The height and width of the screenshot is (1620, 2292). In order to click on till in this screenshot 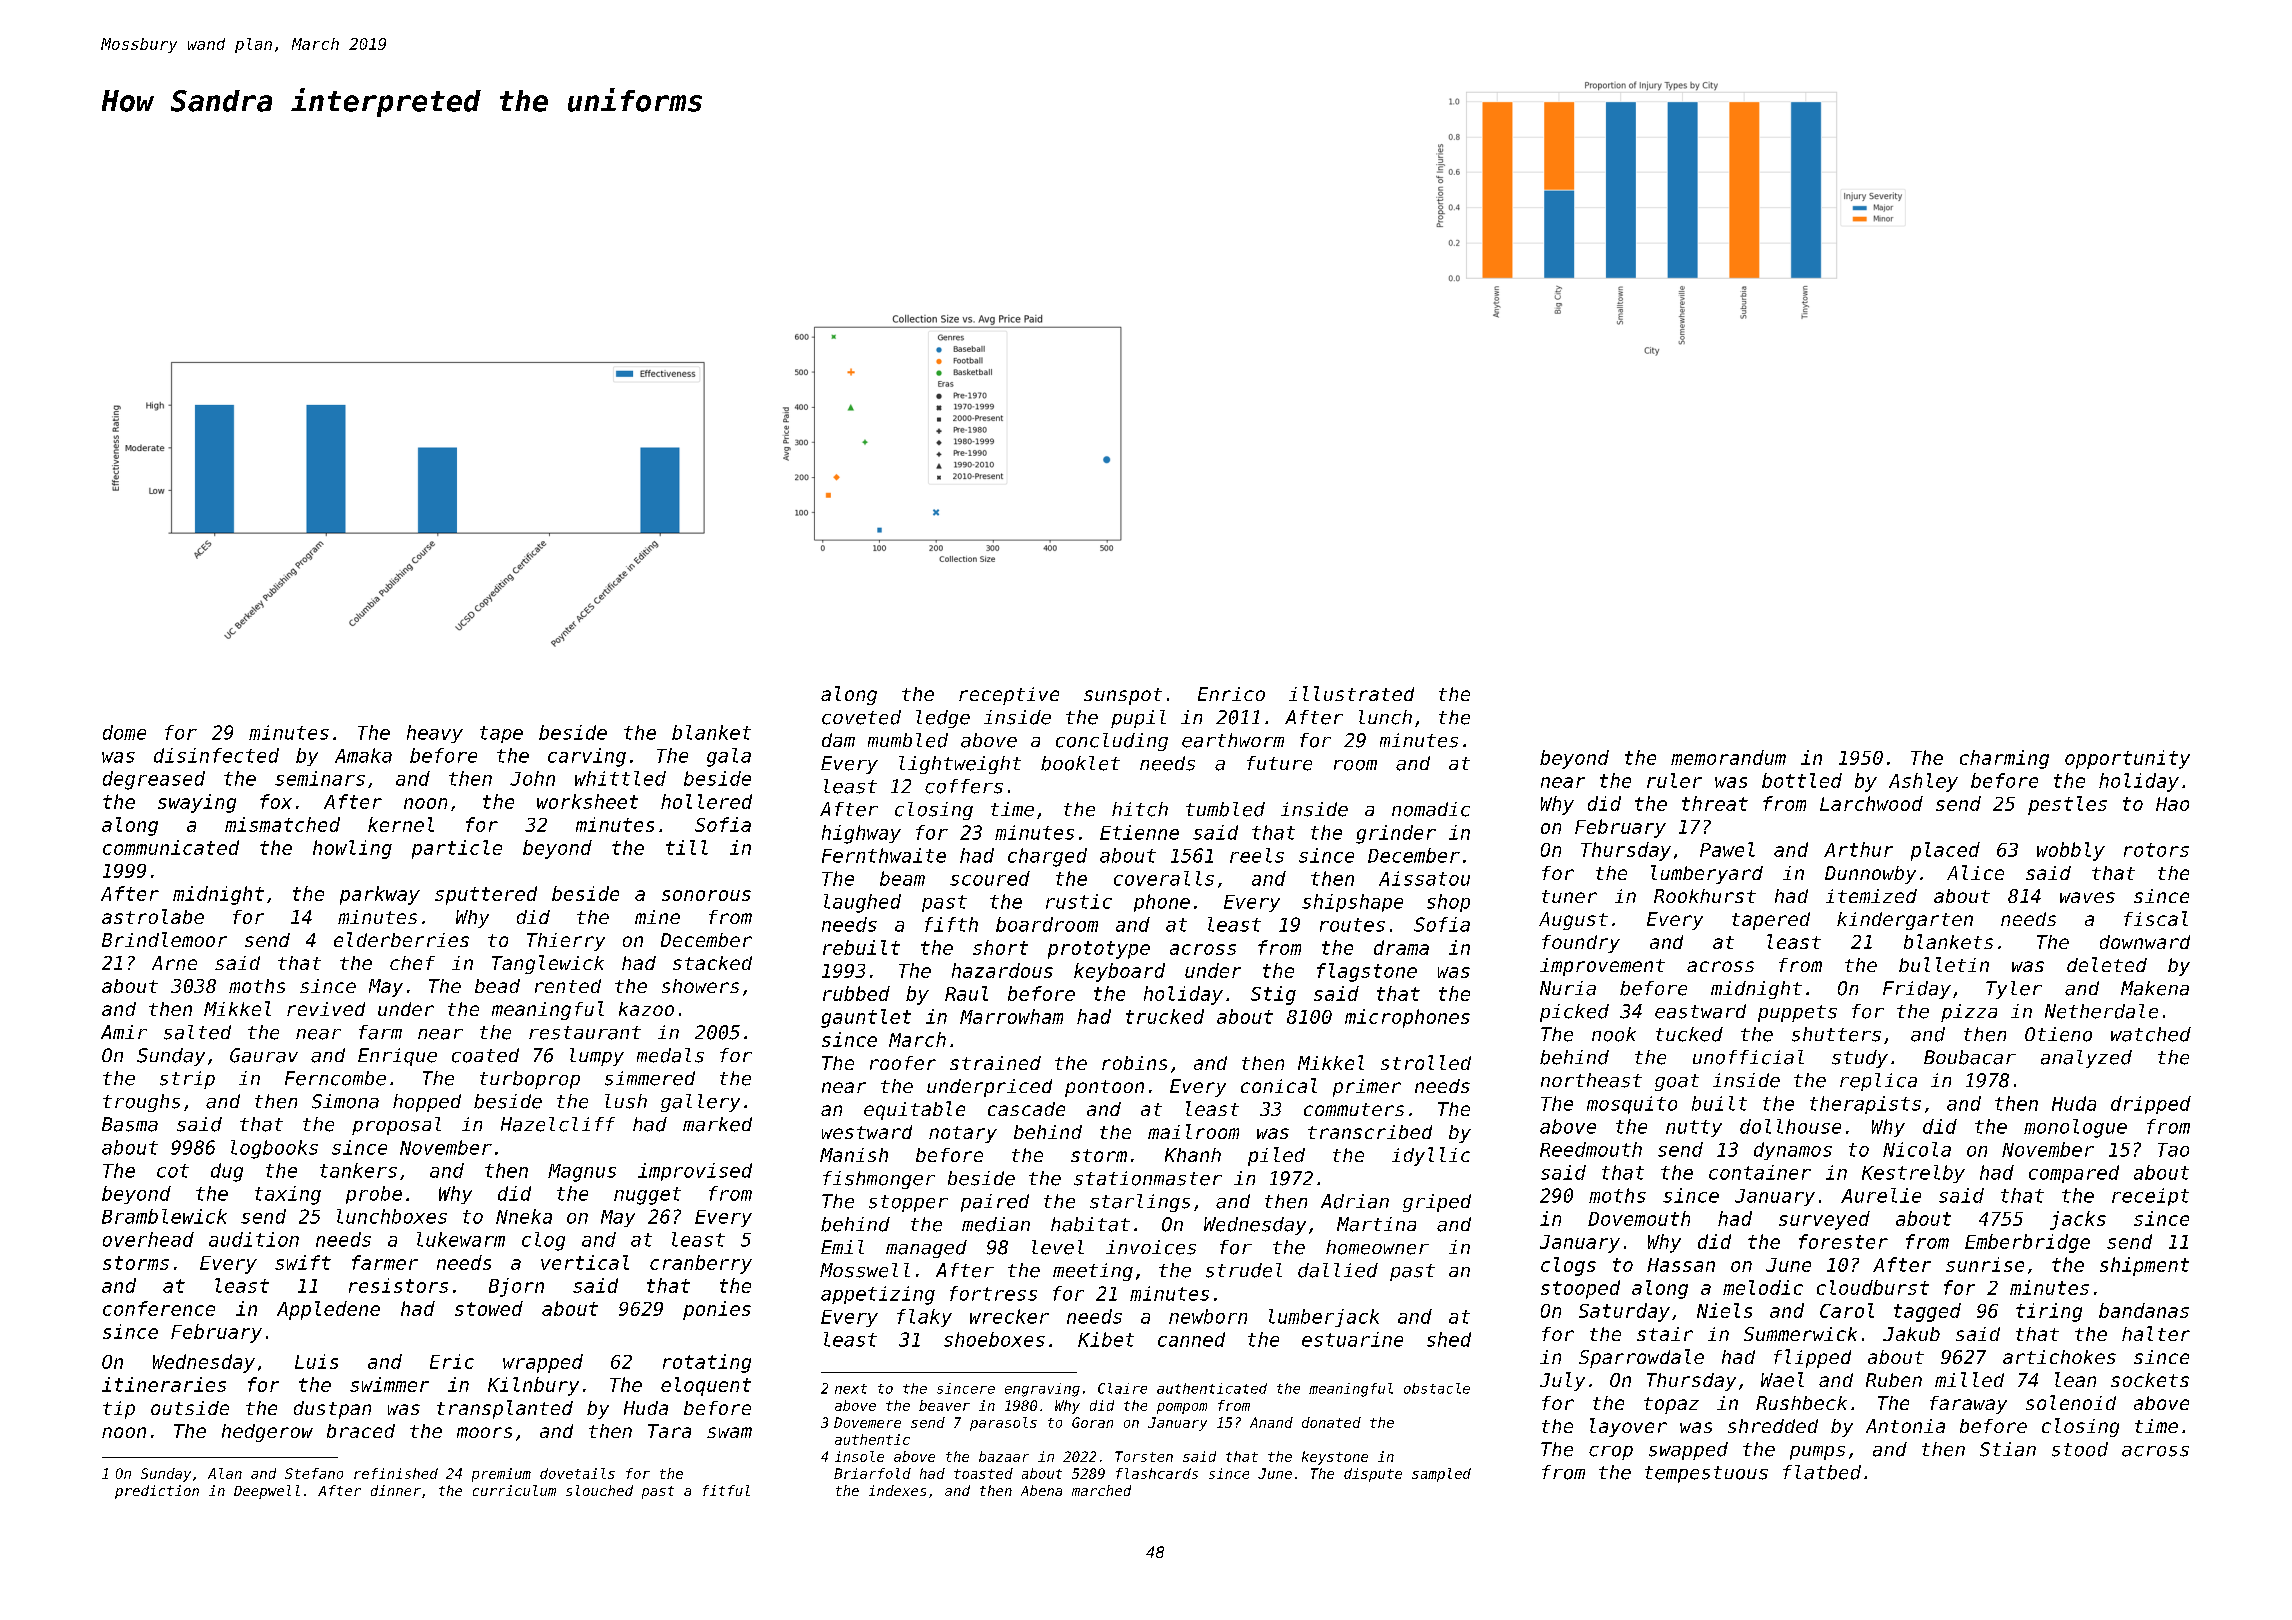, I will do `click(687, 847)`.
